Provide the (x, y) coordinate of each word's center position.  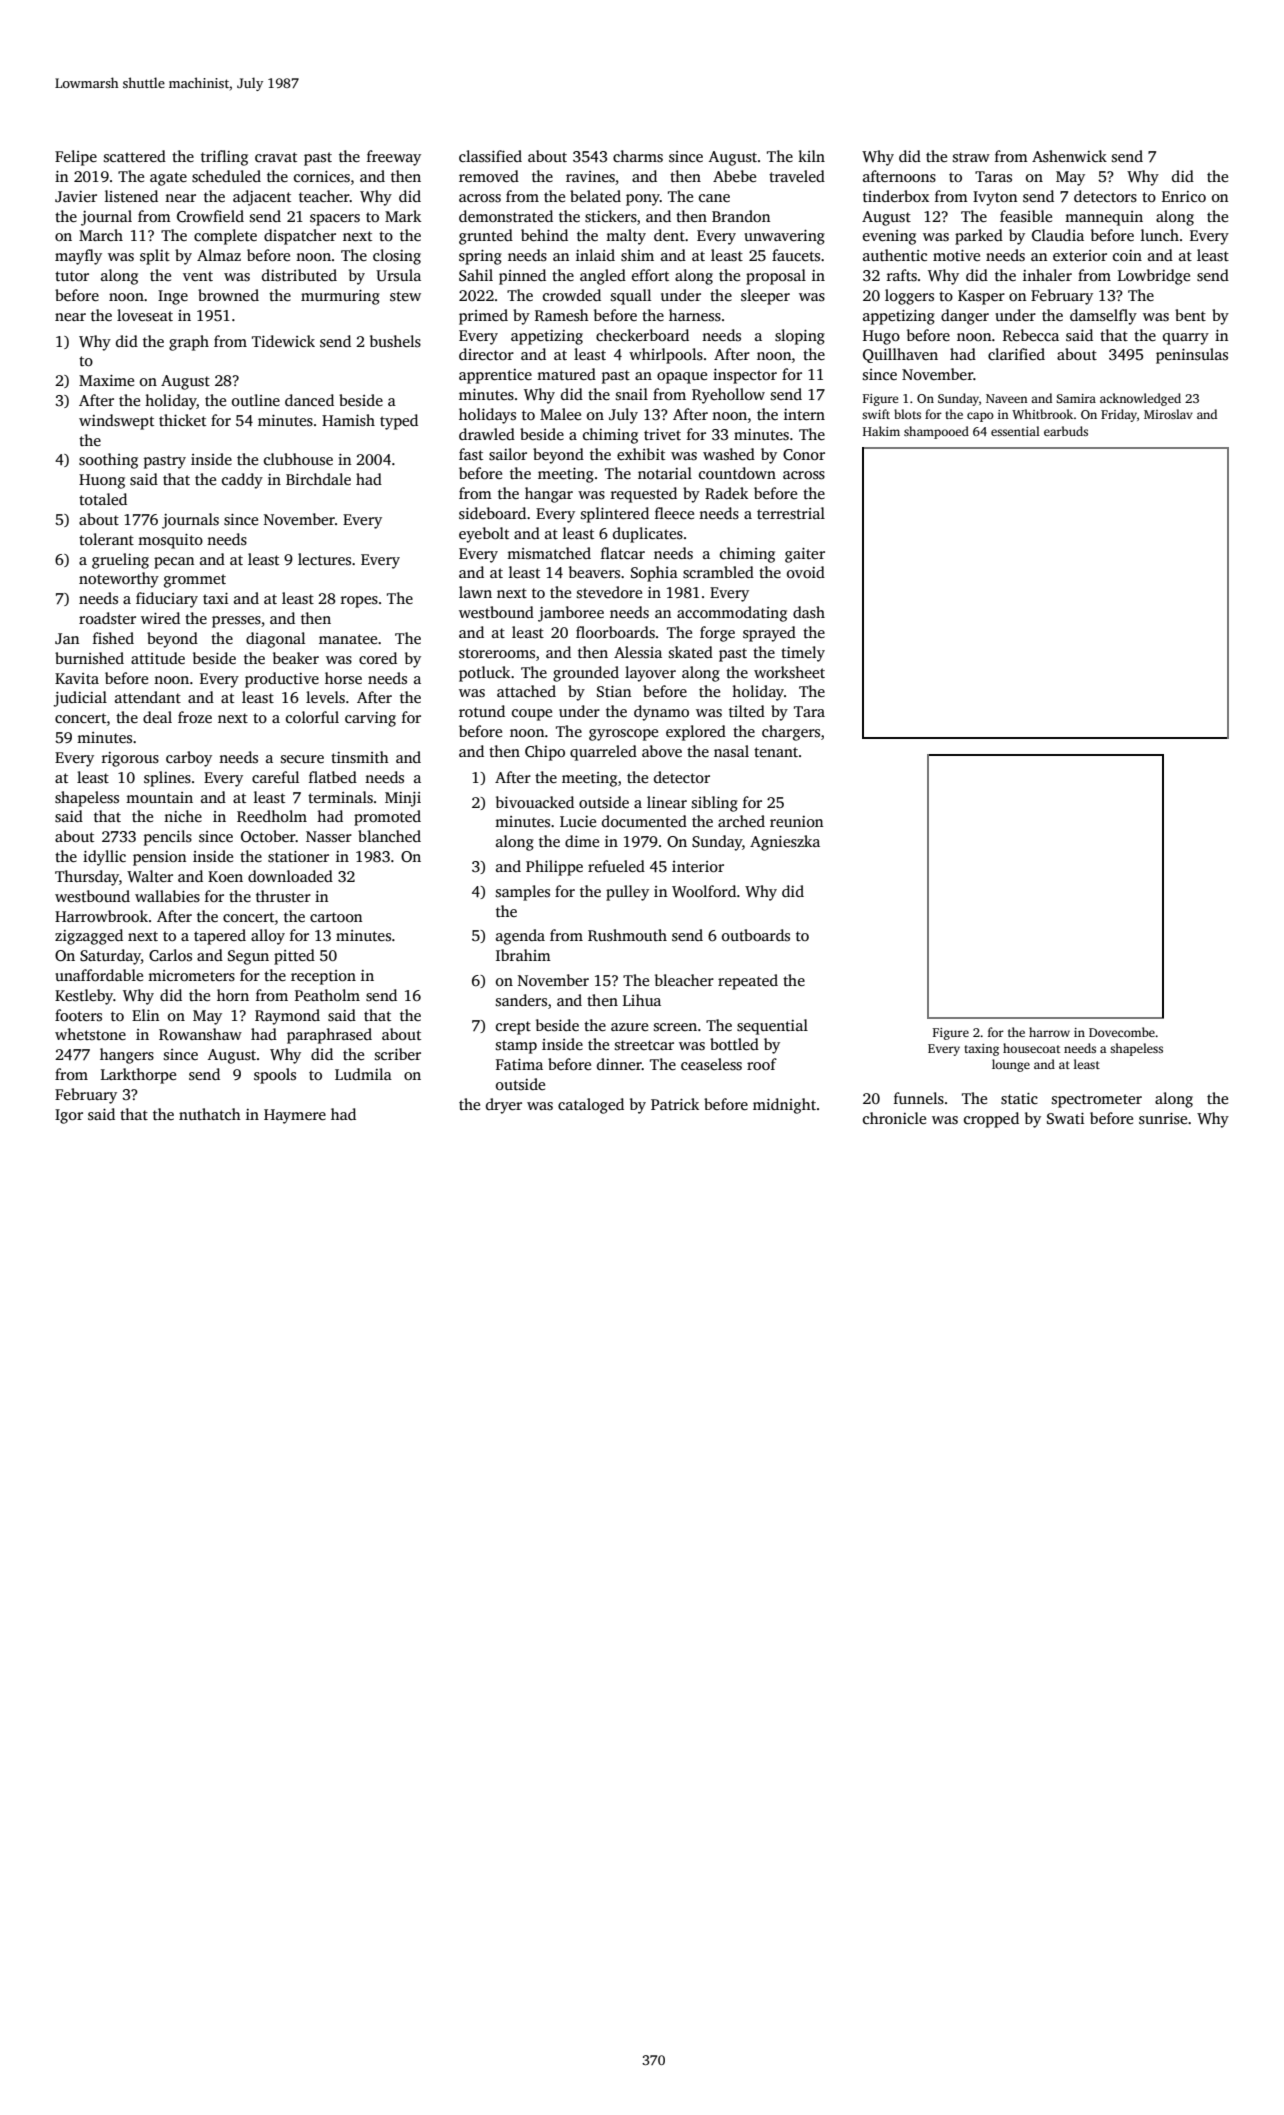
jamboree (571, 614)
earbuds (1066, 431)
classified (490, 156)
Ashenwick (1069, 156)
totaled (103, 499)
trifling (224, 158)
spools (275, 1076)
